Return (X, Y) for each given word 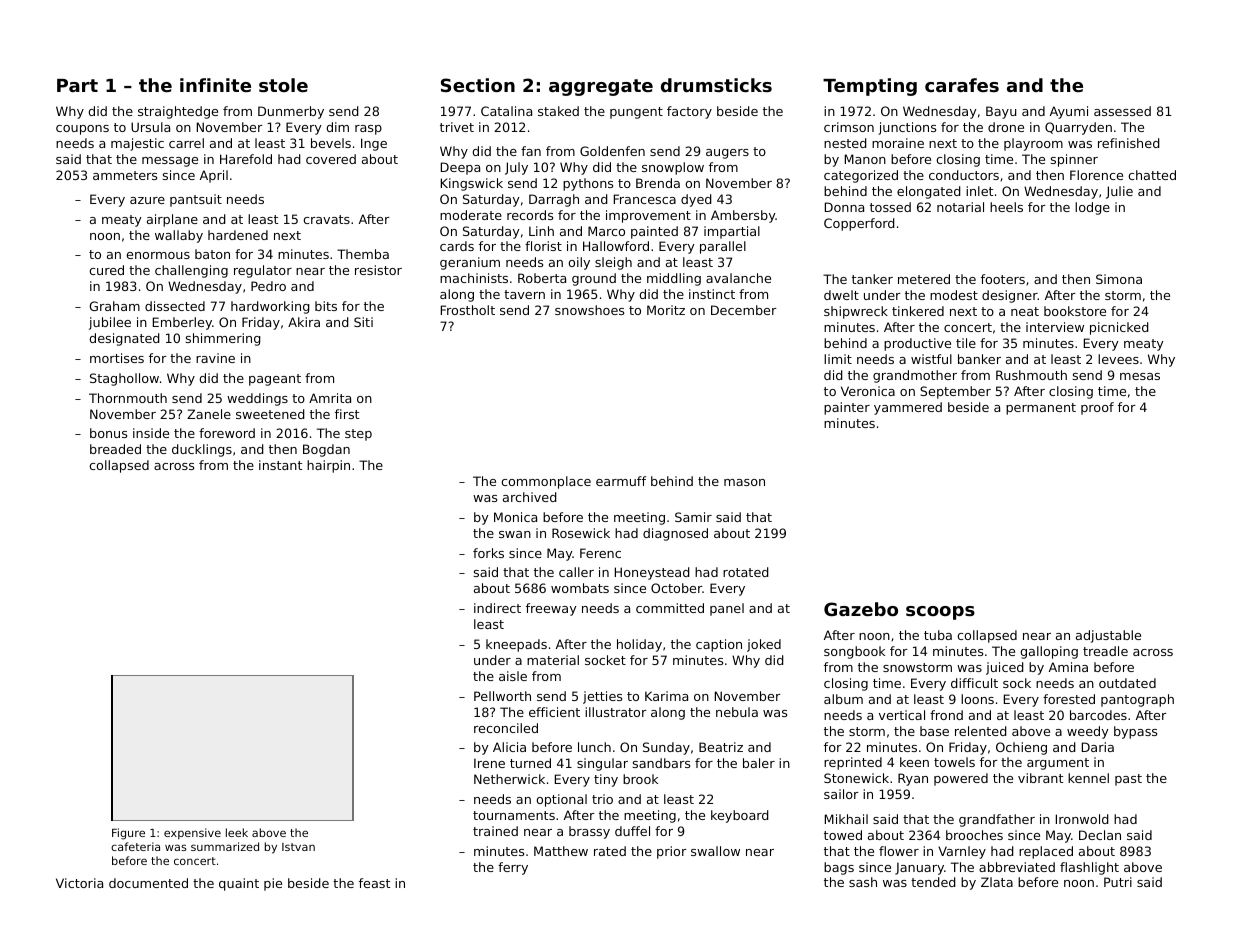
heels (1006, 207)
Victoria (79, 883)
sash (863, 882)
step (358, 435)
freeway (551, 609)
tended (933, 882)
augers (727, 154)
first (347, 414)
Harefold (246, 159)
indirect (497, 608)
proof (1097, 408)
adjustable (1108, 636)
